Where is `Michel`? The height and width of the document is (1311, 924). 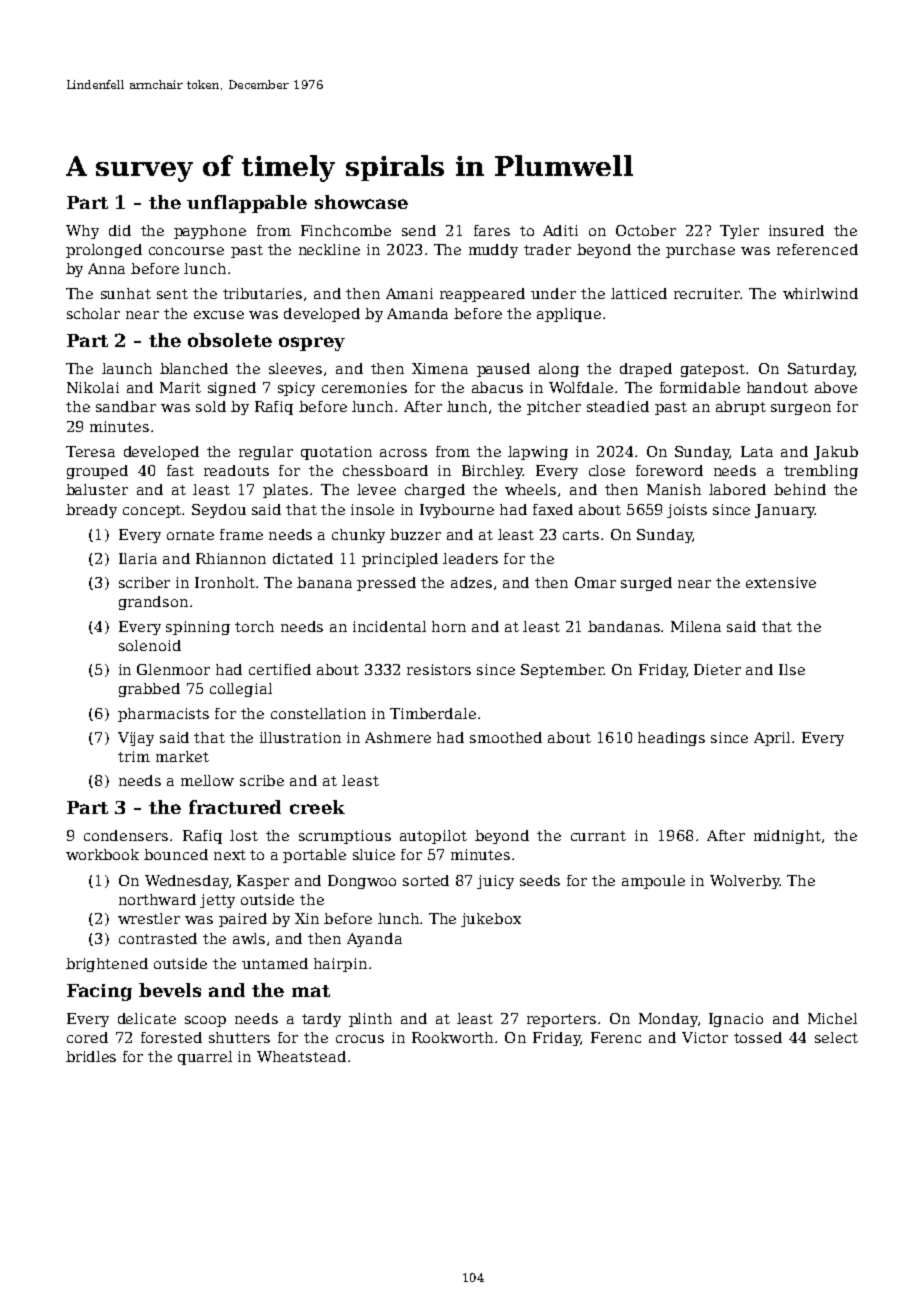 Michel is located at coordinates (832, 1018).
